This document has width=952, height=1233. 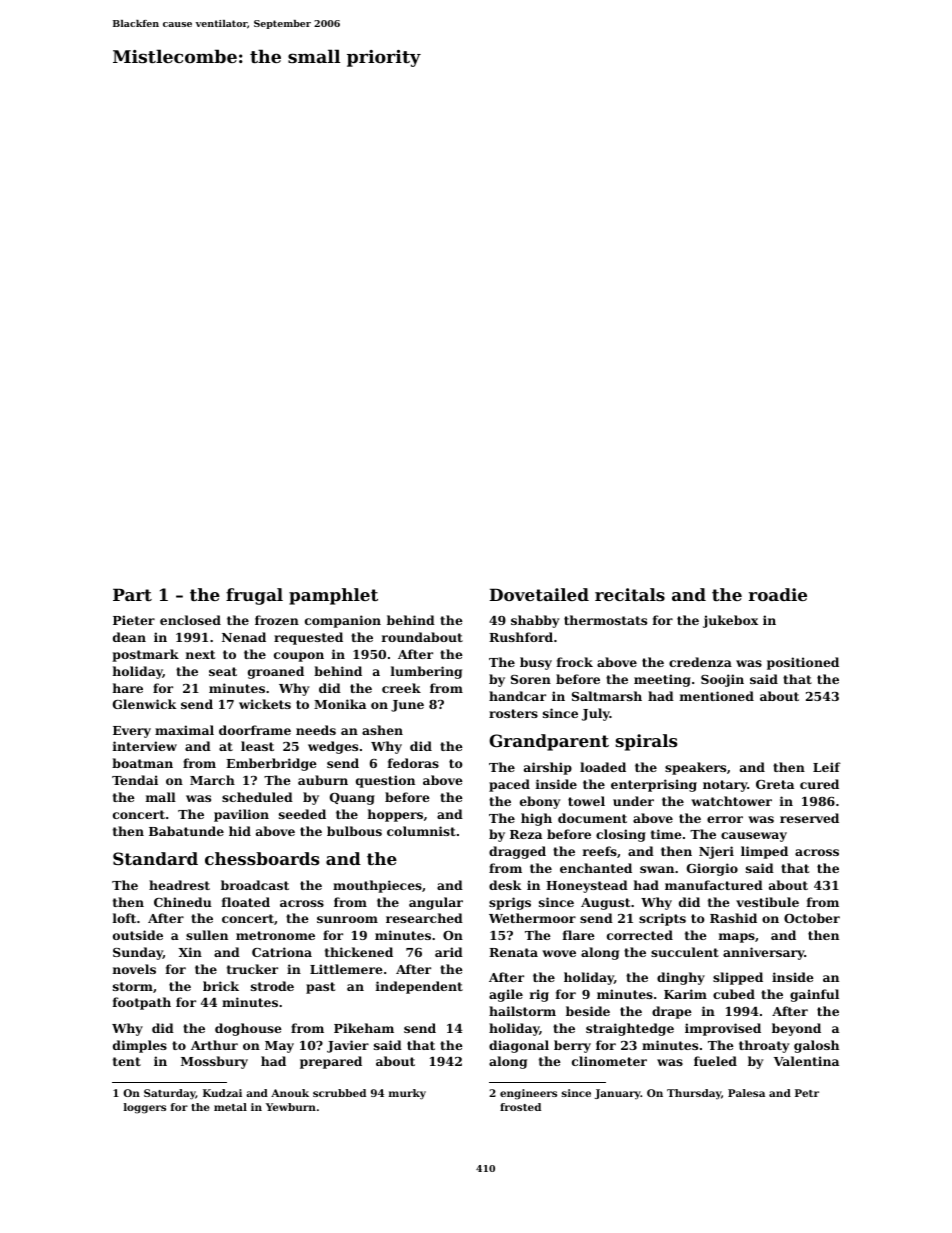 I want to click on postmark, so click(x=145, y=655).
